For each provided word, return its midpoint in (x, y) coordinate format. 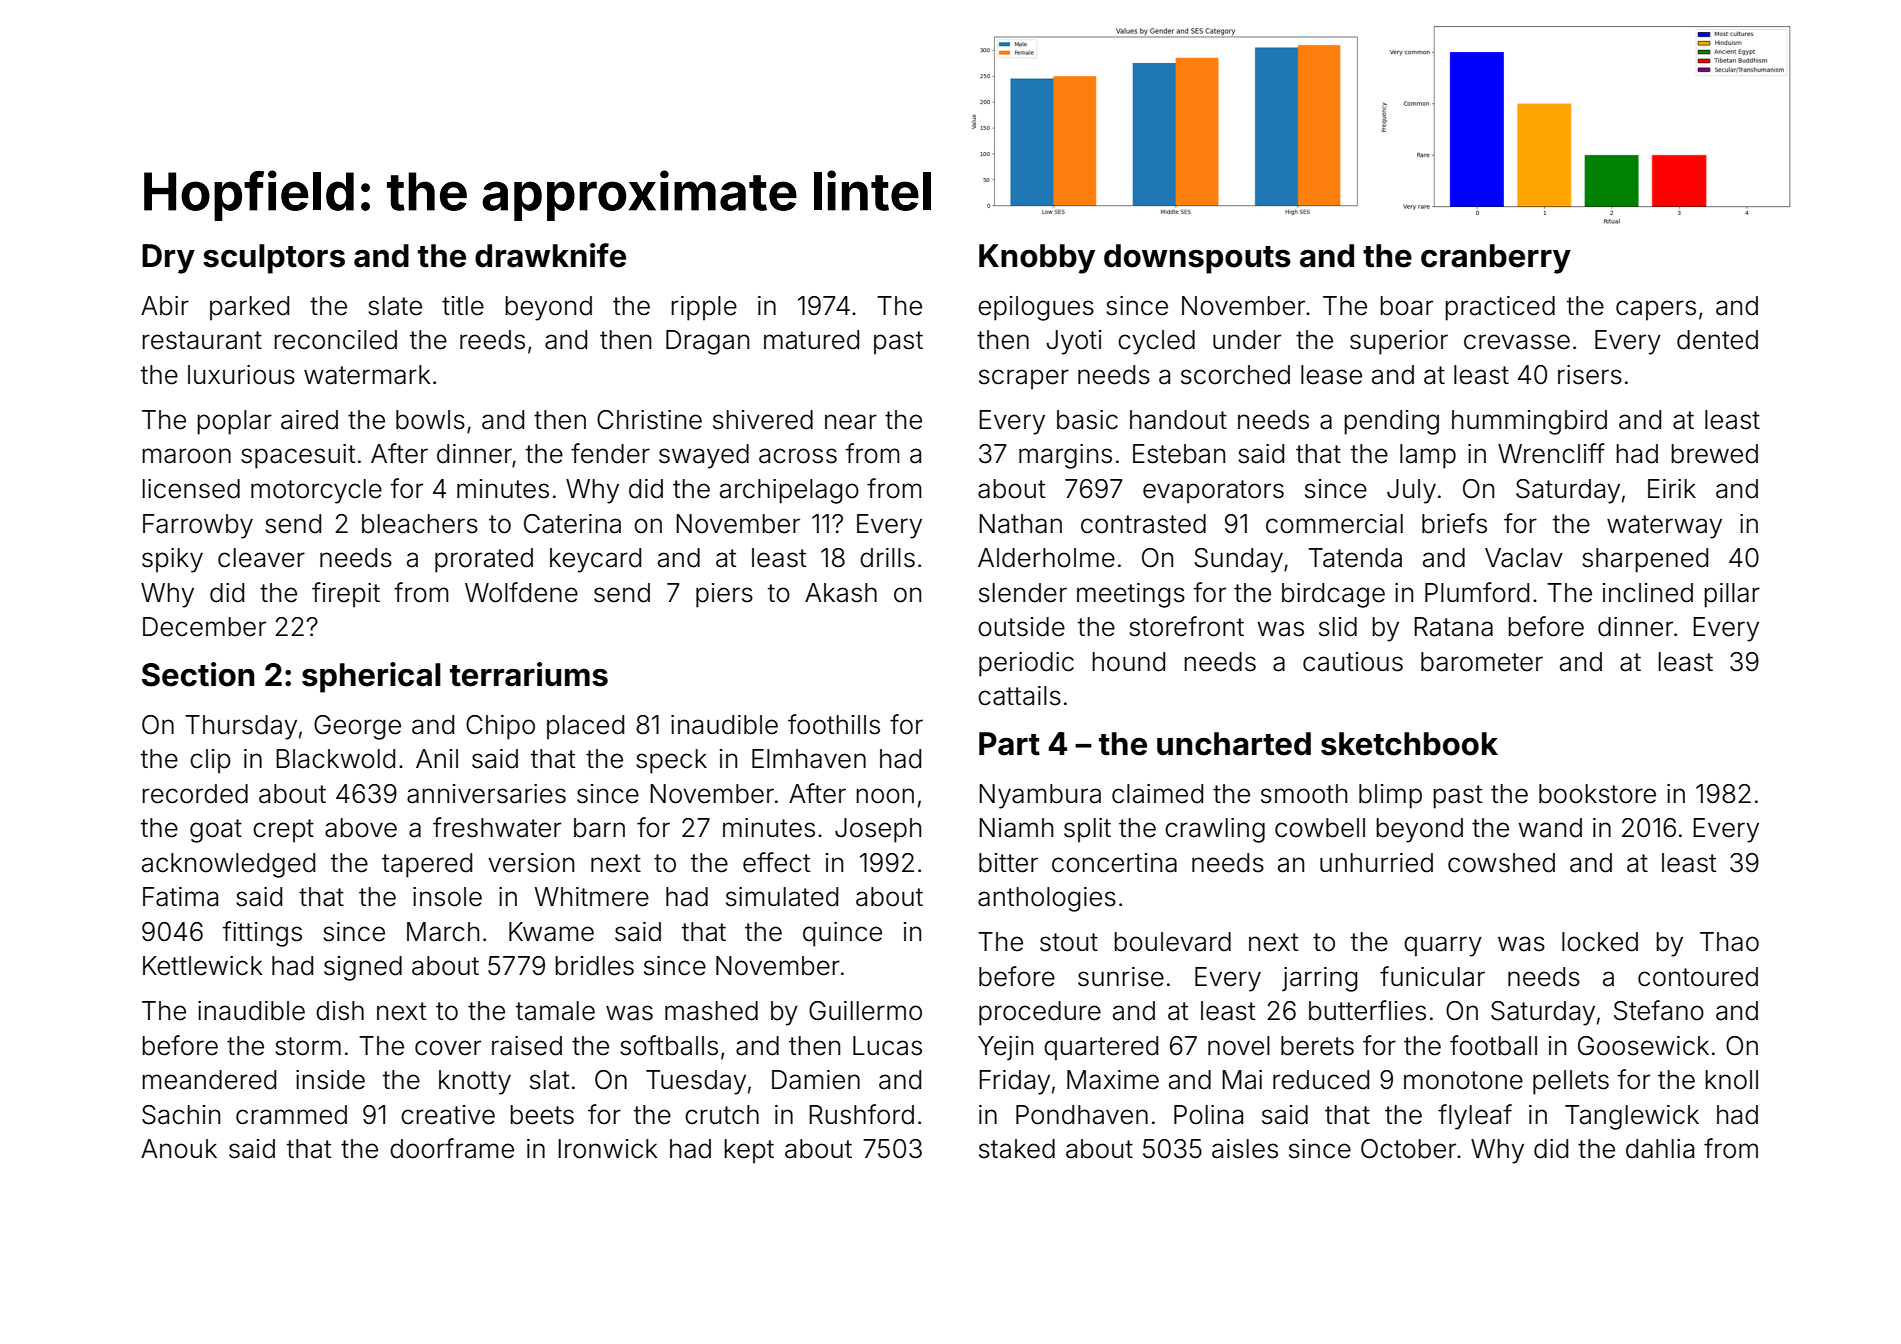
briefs (1454, 523)
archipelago (789, 491)
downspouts (1197, 259)
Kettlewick (203, 966)
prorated (484, 560)
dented (1717, 340)
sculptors (274, 259)
